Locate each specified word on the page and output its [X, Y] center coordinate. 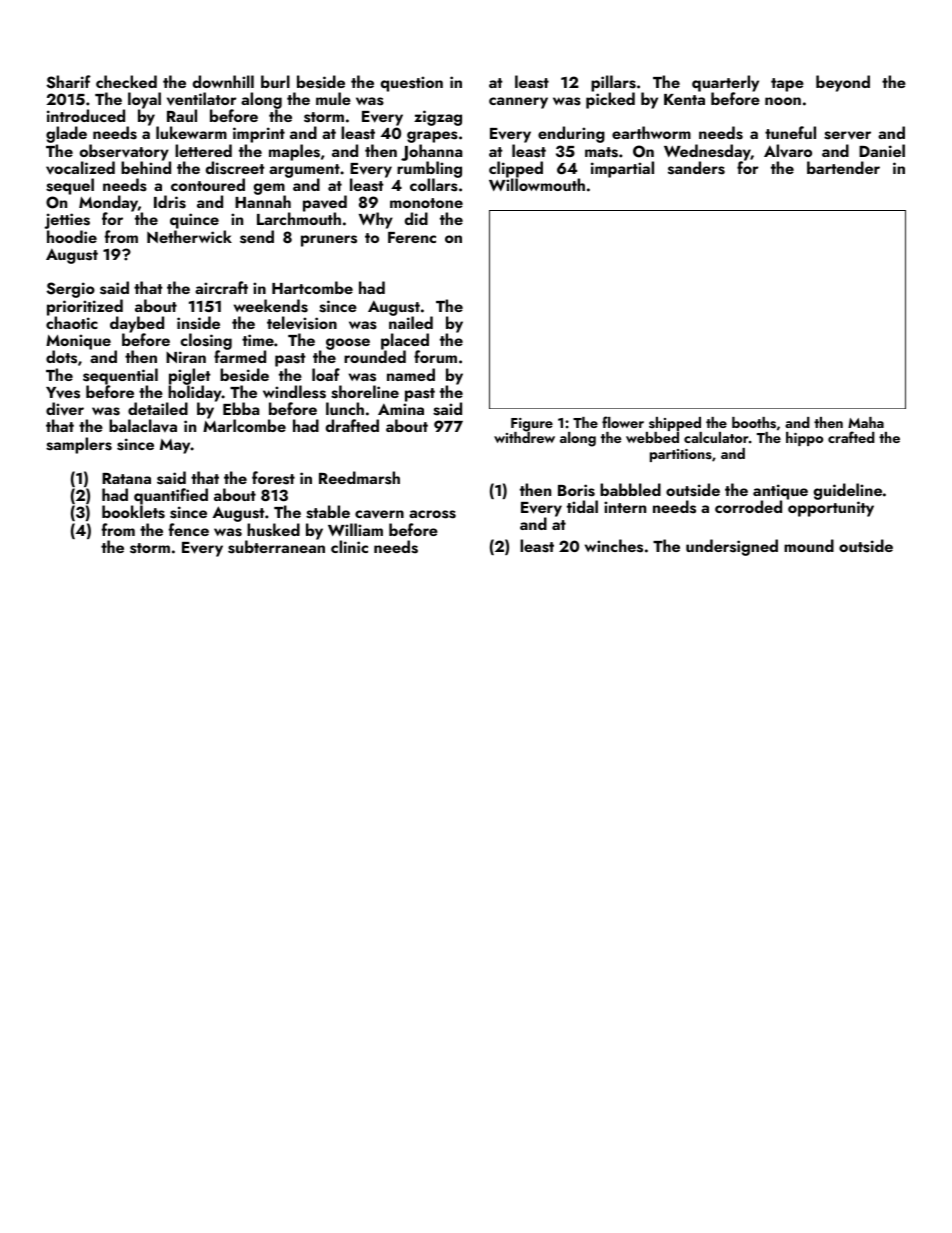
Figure [532, 425]
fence [189, 529]
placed [405, 342]
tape [787, 85]
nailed [411, 322]
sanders [696, 168]
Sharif [68, 82]
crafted [851, 437]
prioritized [85, 307]
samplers [79, 445]
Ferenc [412, 237]
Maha [866, 422]
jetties [67, 221]
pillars [613, 83]
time [258, 340]
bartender [843, 167]
